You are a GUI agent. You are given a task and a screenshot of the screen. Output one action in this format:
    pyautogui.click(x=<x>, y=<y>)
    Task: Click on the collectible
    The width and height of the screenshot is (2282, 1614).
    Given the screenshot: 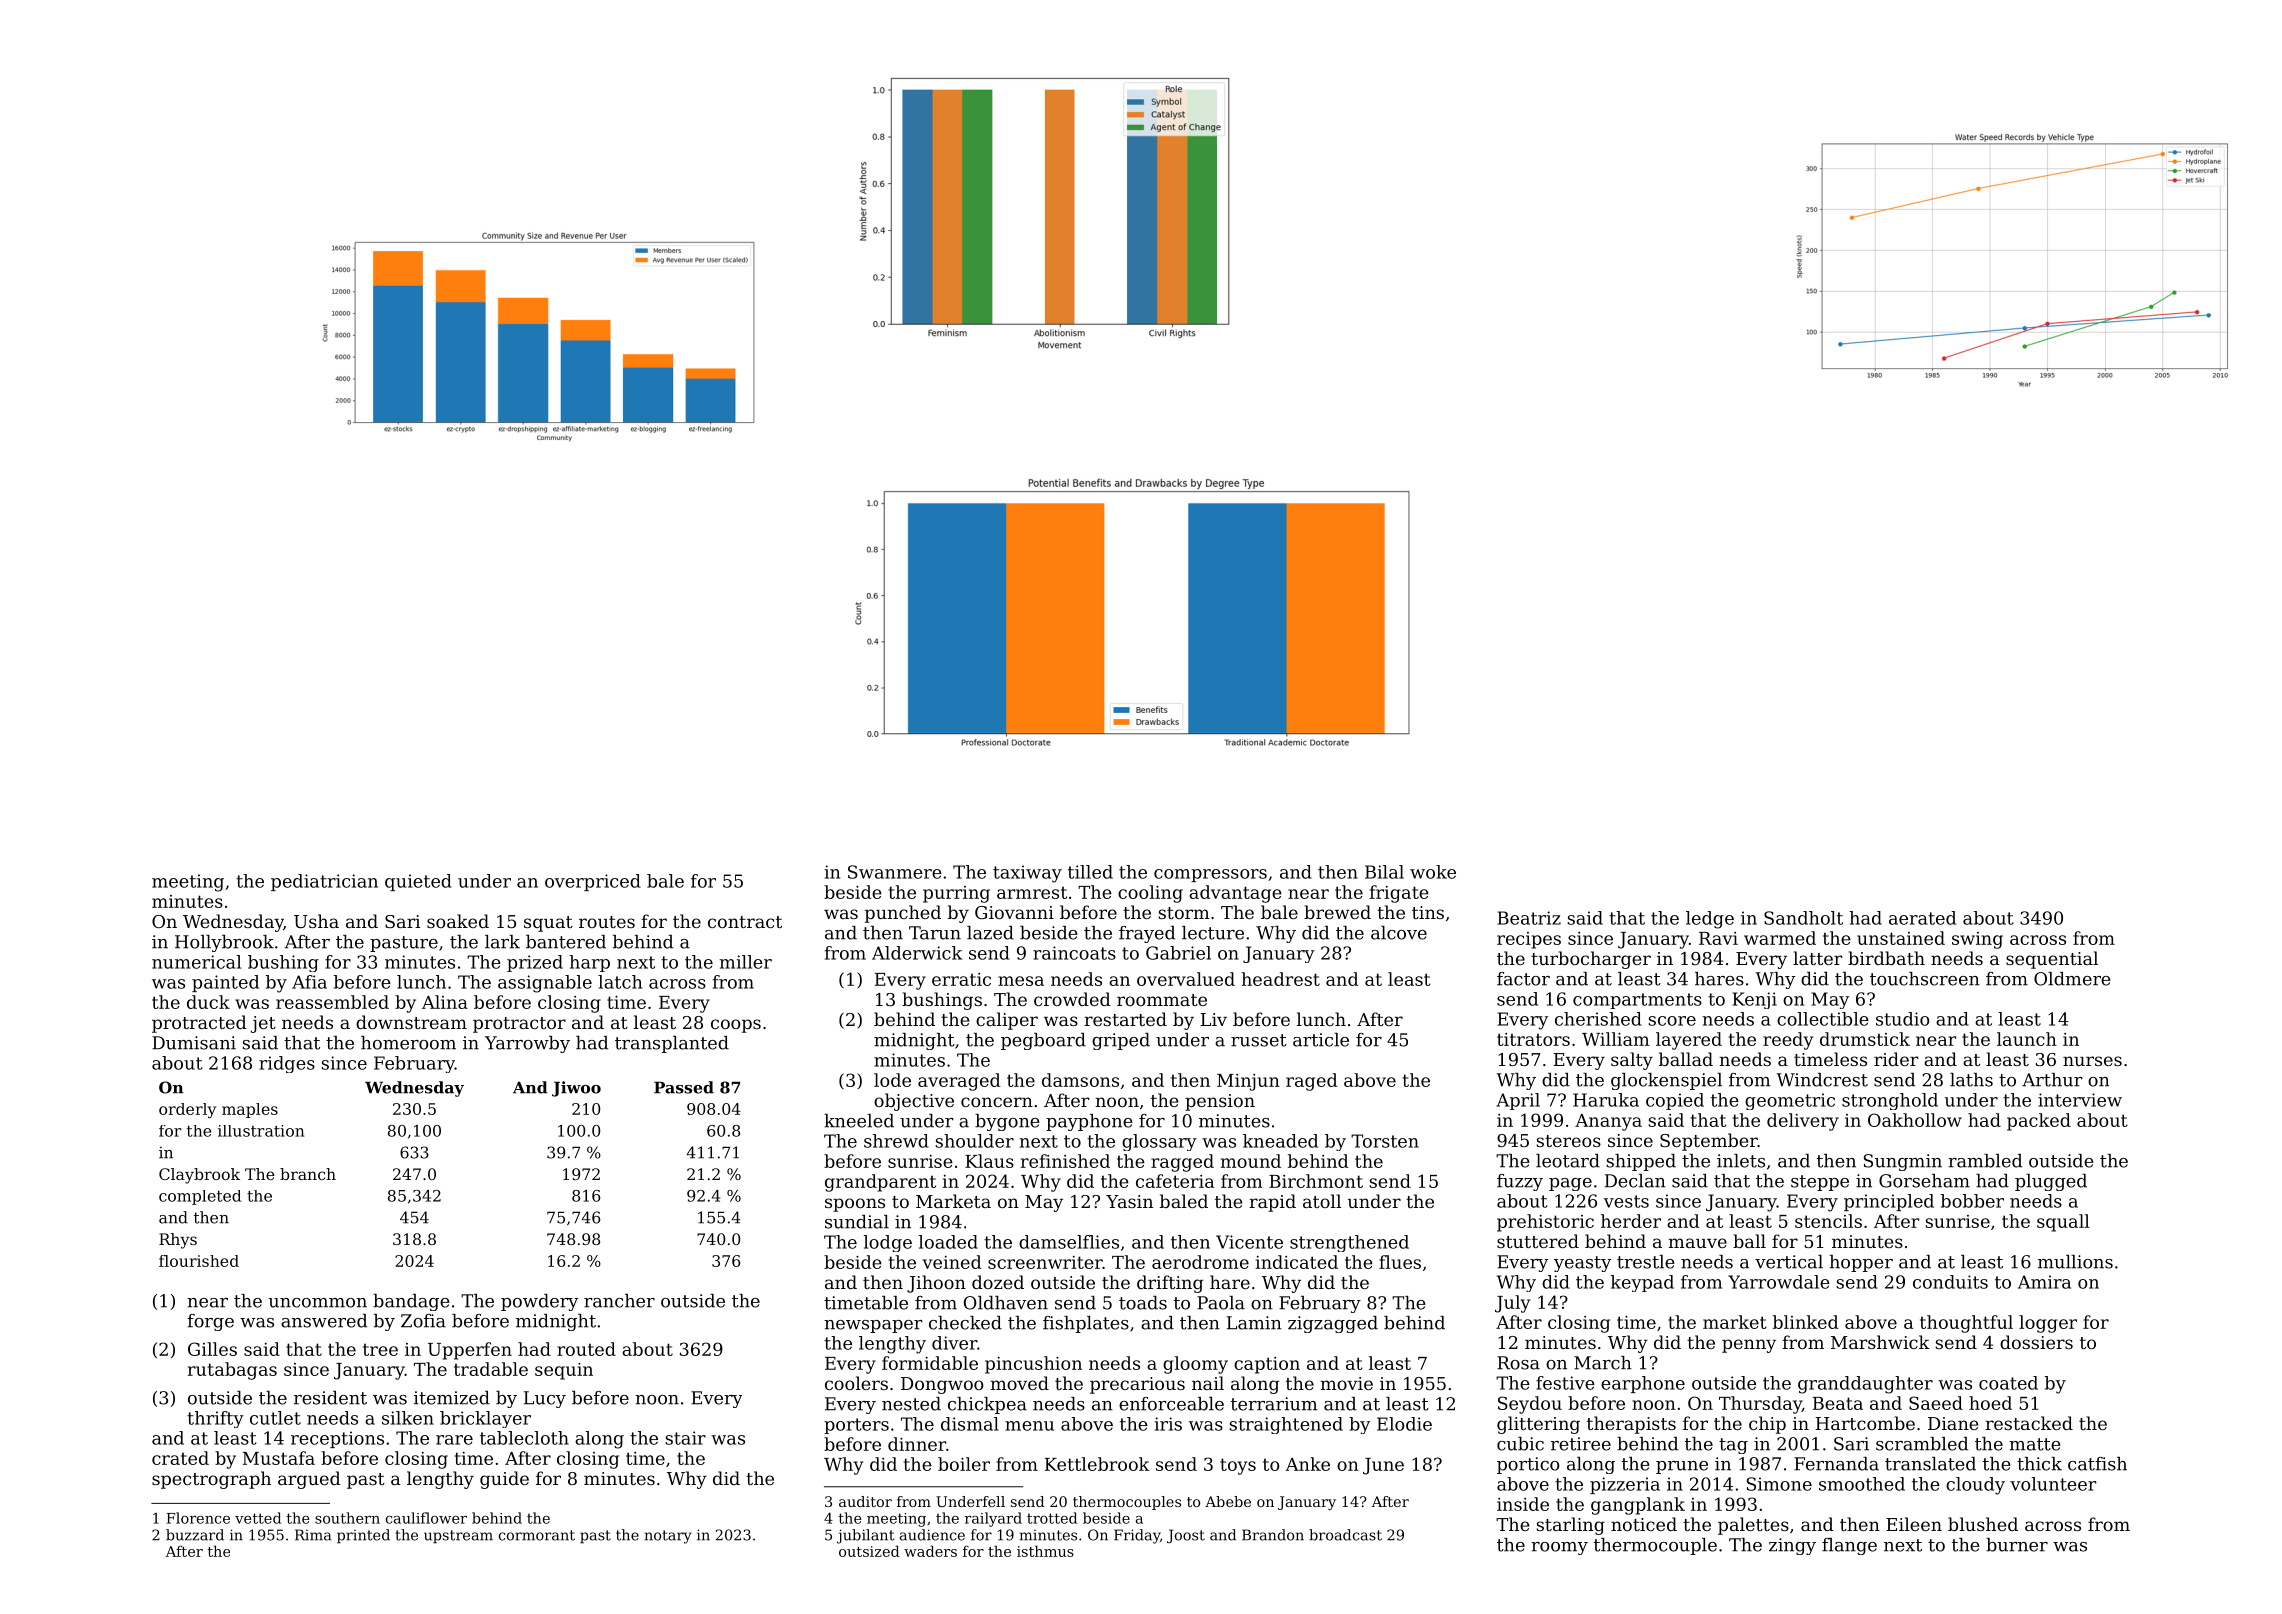 What is the action you would take?
    pyautogui.click(x=1823, y=1019)
